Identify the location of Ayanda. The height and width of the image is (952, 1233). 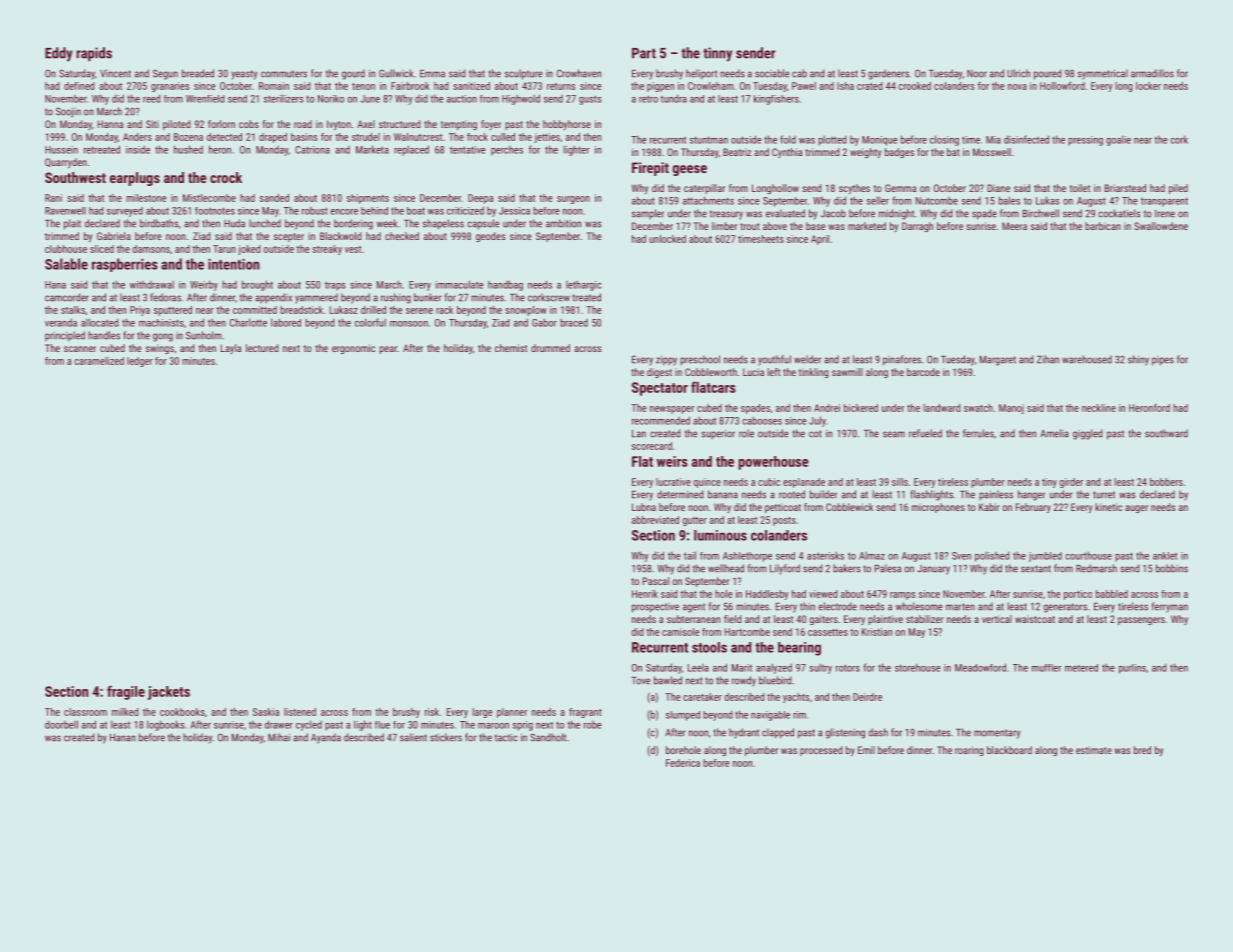
(326, 738).
